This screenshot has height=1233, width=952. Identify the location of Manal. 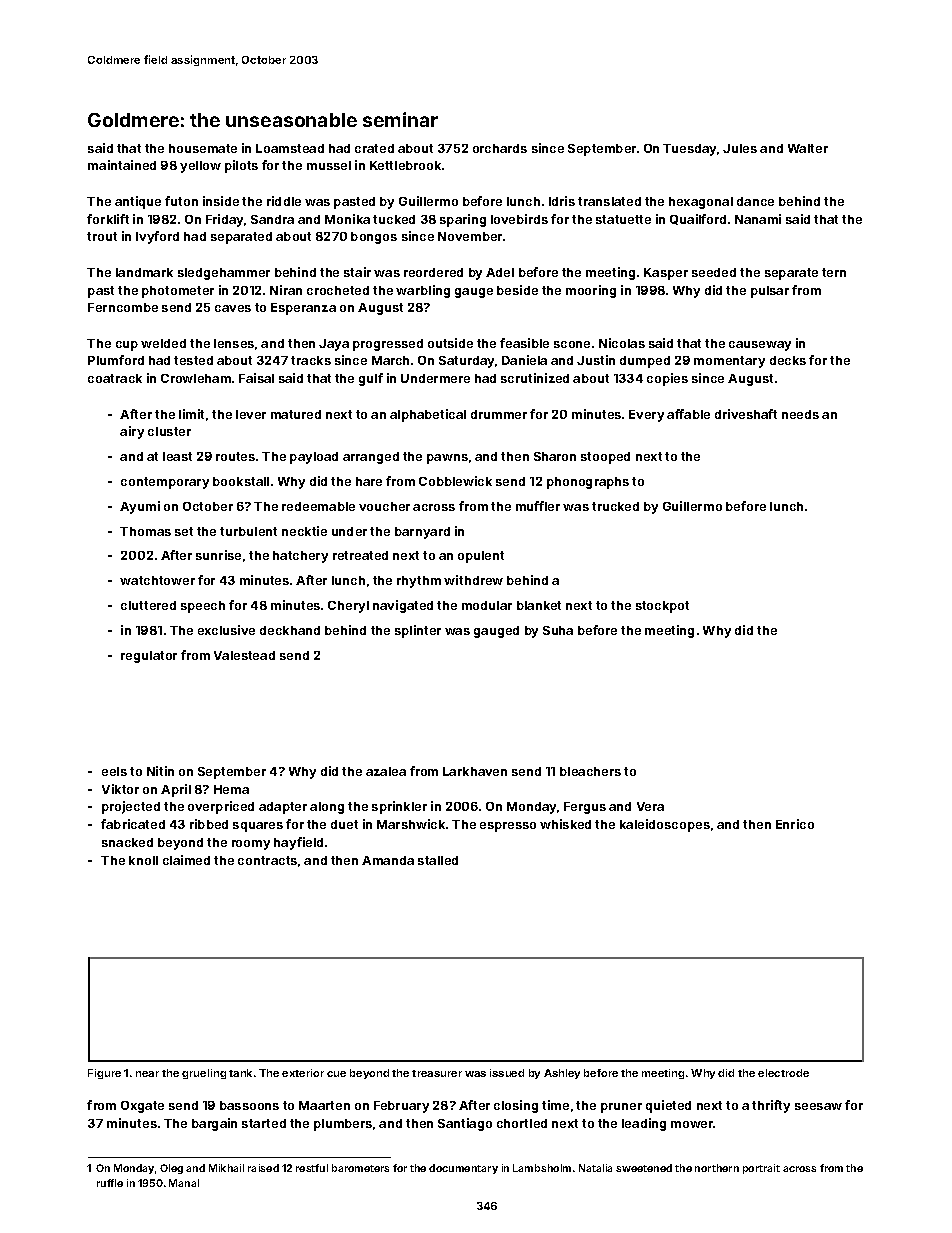
(184, 1183).
